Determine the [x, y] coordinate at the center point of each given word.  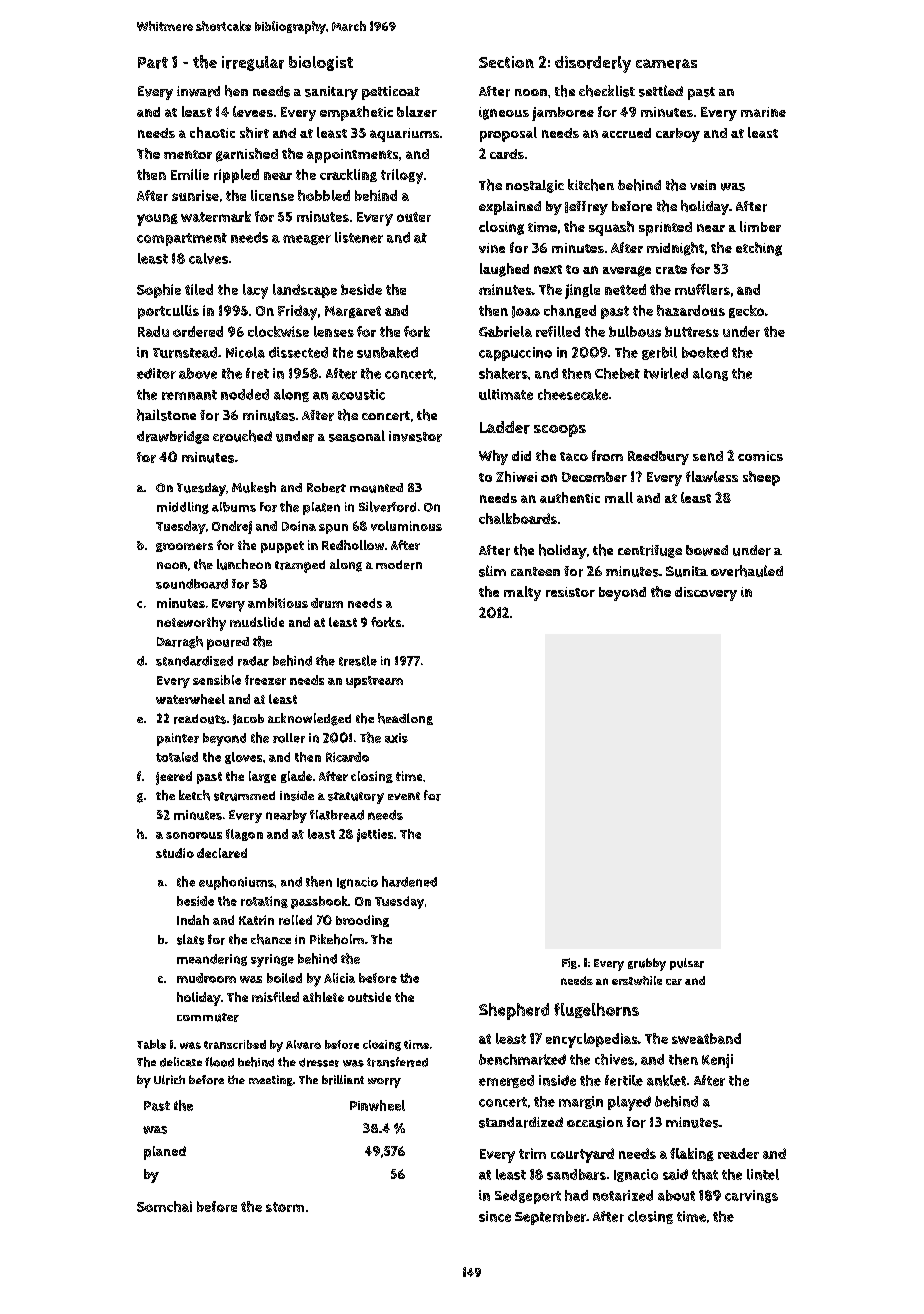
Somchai [164, 1206]
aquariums [404, 135]
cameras [666, 64]
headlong [405, 719]
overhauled [747, 571]
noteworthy [191, 624]
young [157, 220]
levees [253, 111]
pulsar [687, 964]
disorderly [593, 64]
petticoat [391, 93]
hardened [409, 881]
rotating [264, 902]
